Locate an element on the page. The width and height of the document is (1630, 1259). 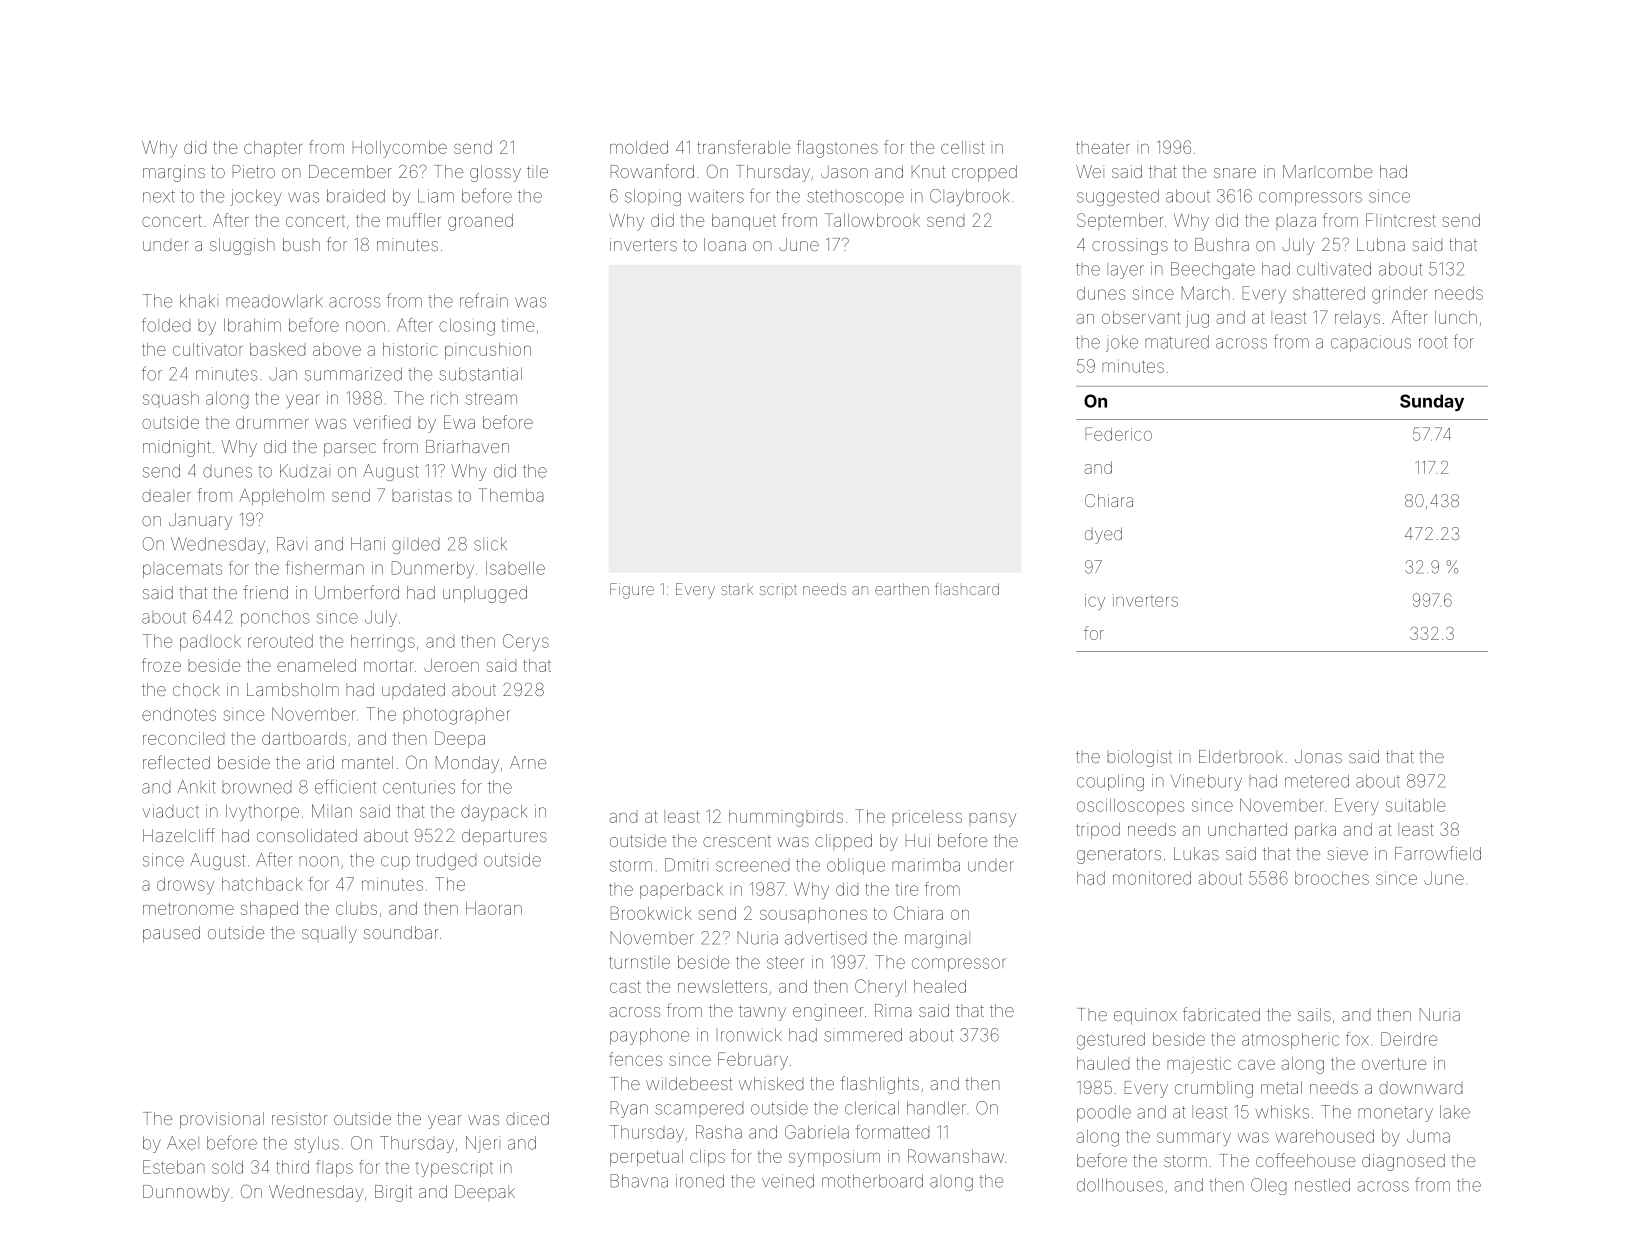
theater is located at coordinates (1103, 147).
